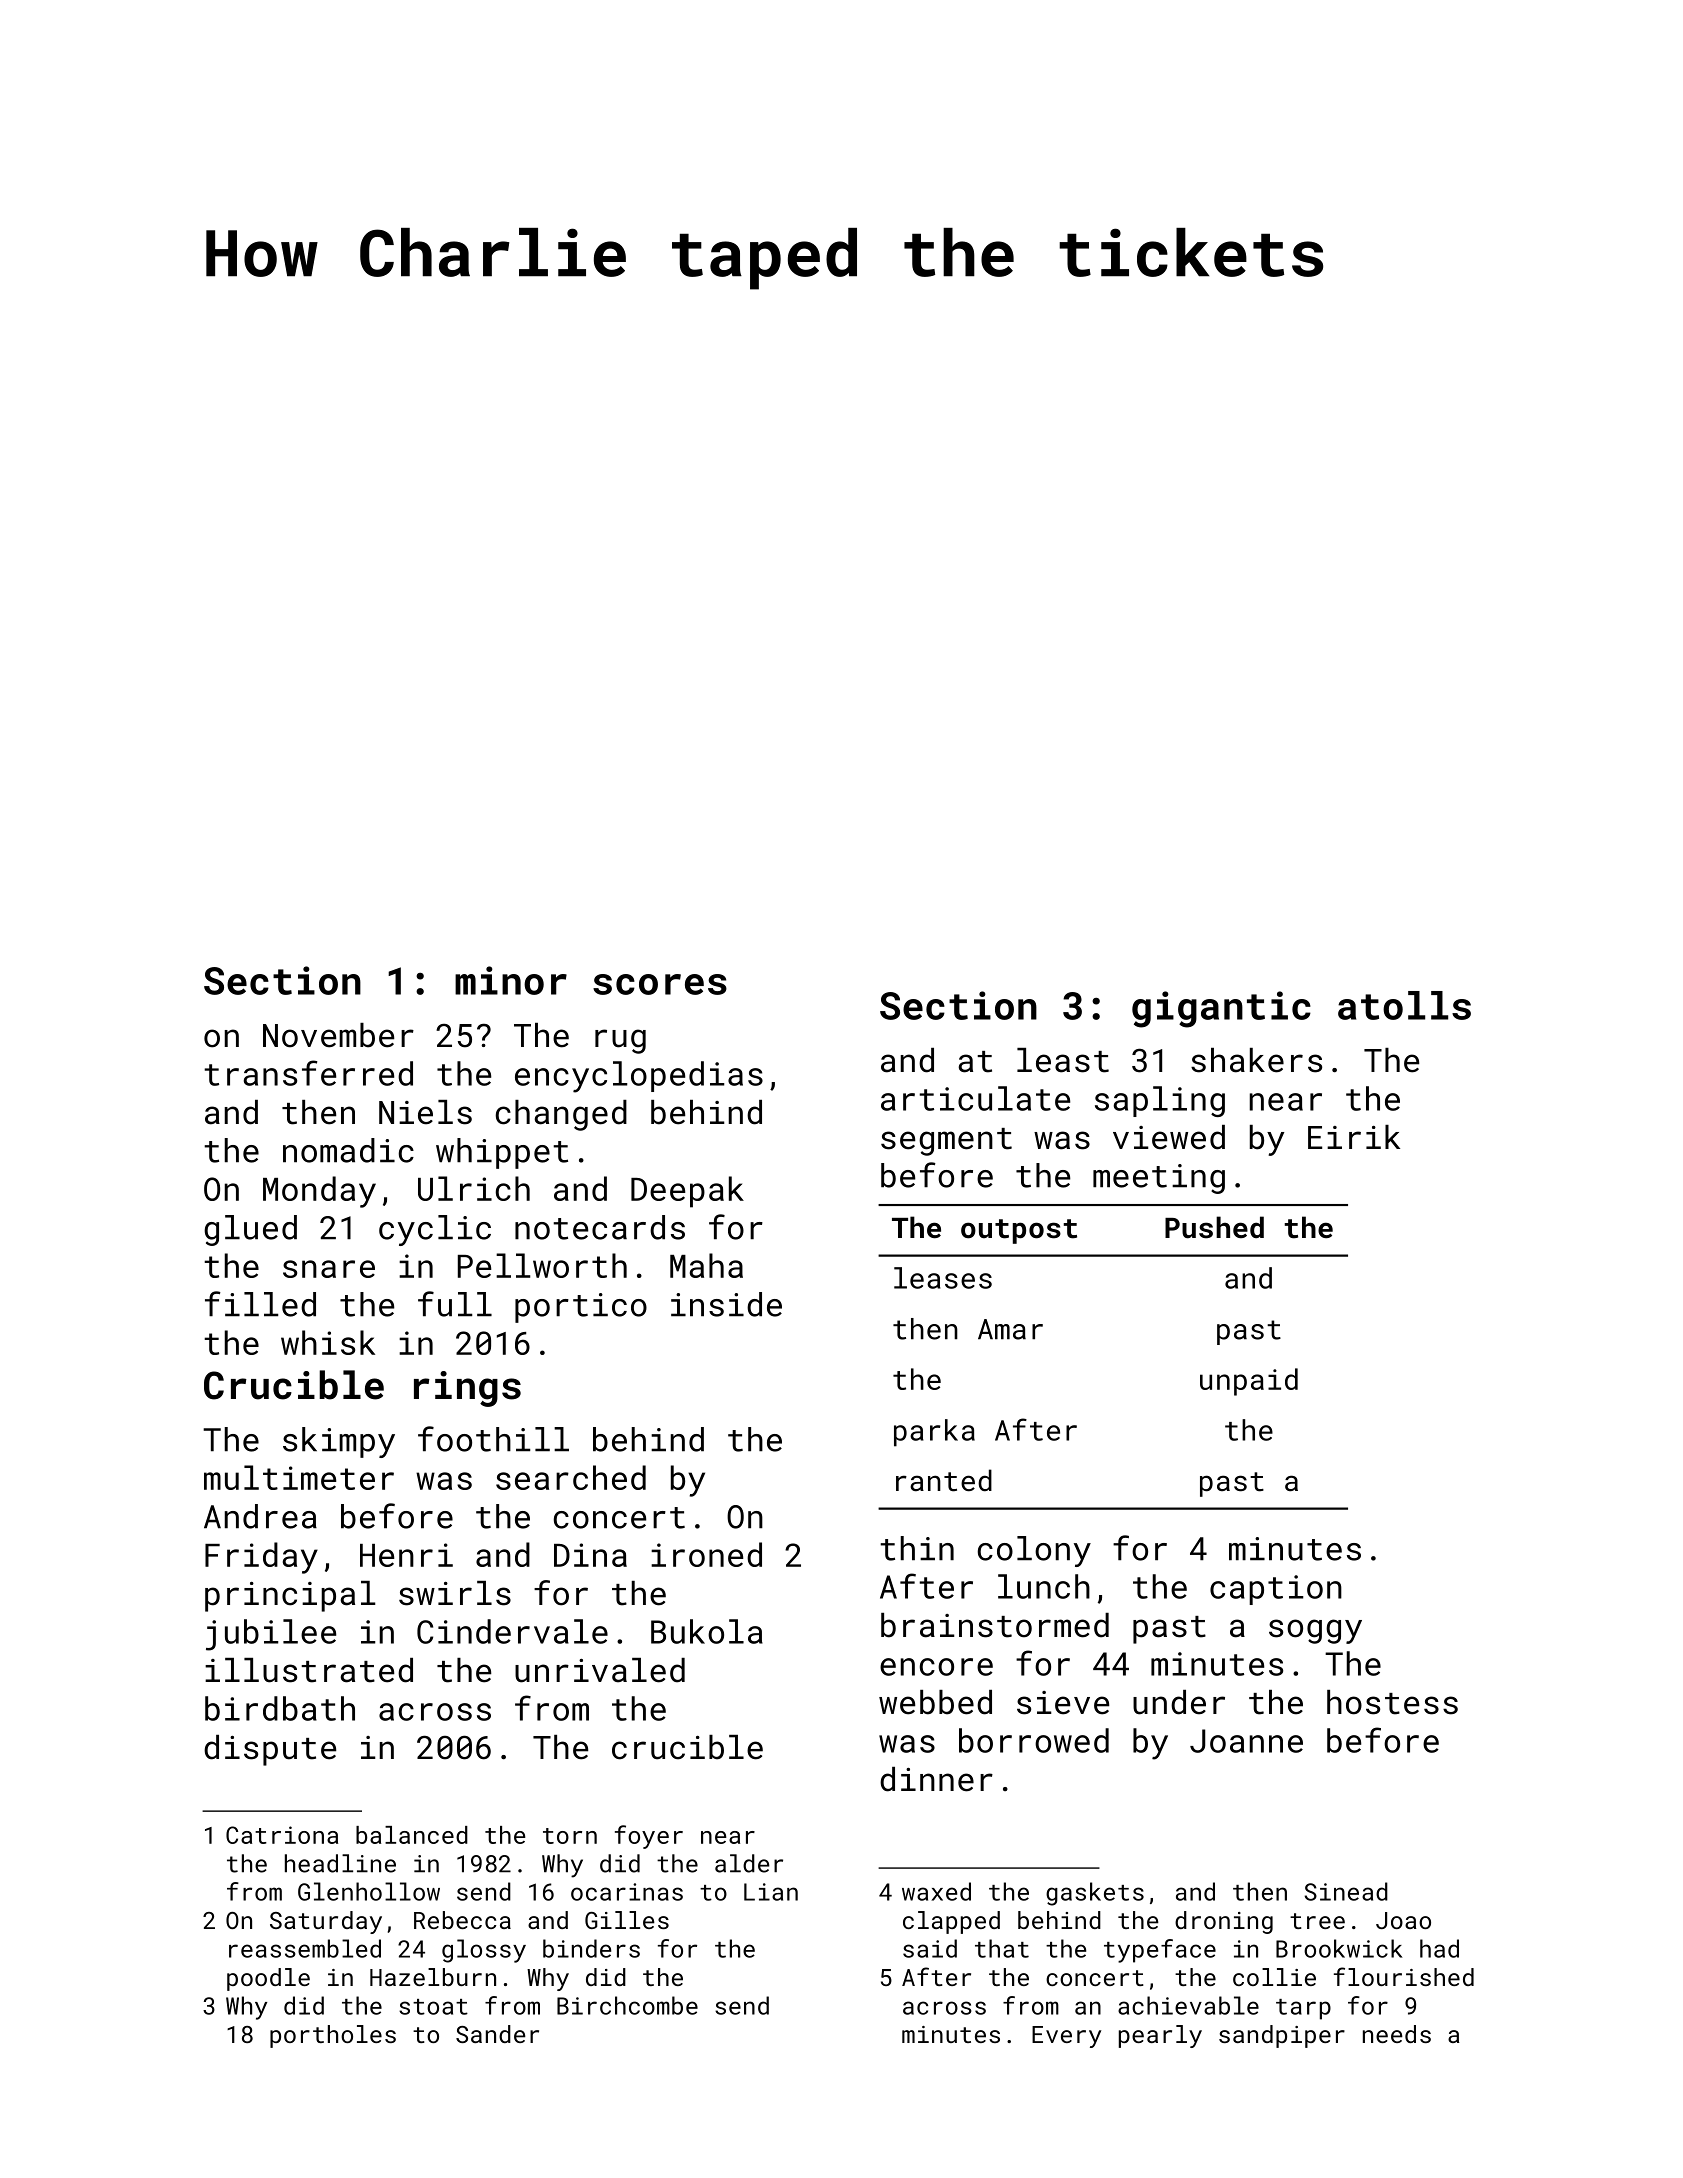  What do you see at coordinates (1249, 1382) in the screenshot?
I see `unpaid` at bounding box center [1249, 1382].
